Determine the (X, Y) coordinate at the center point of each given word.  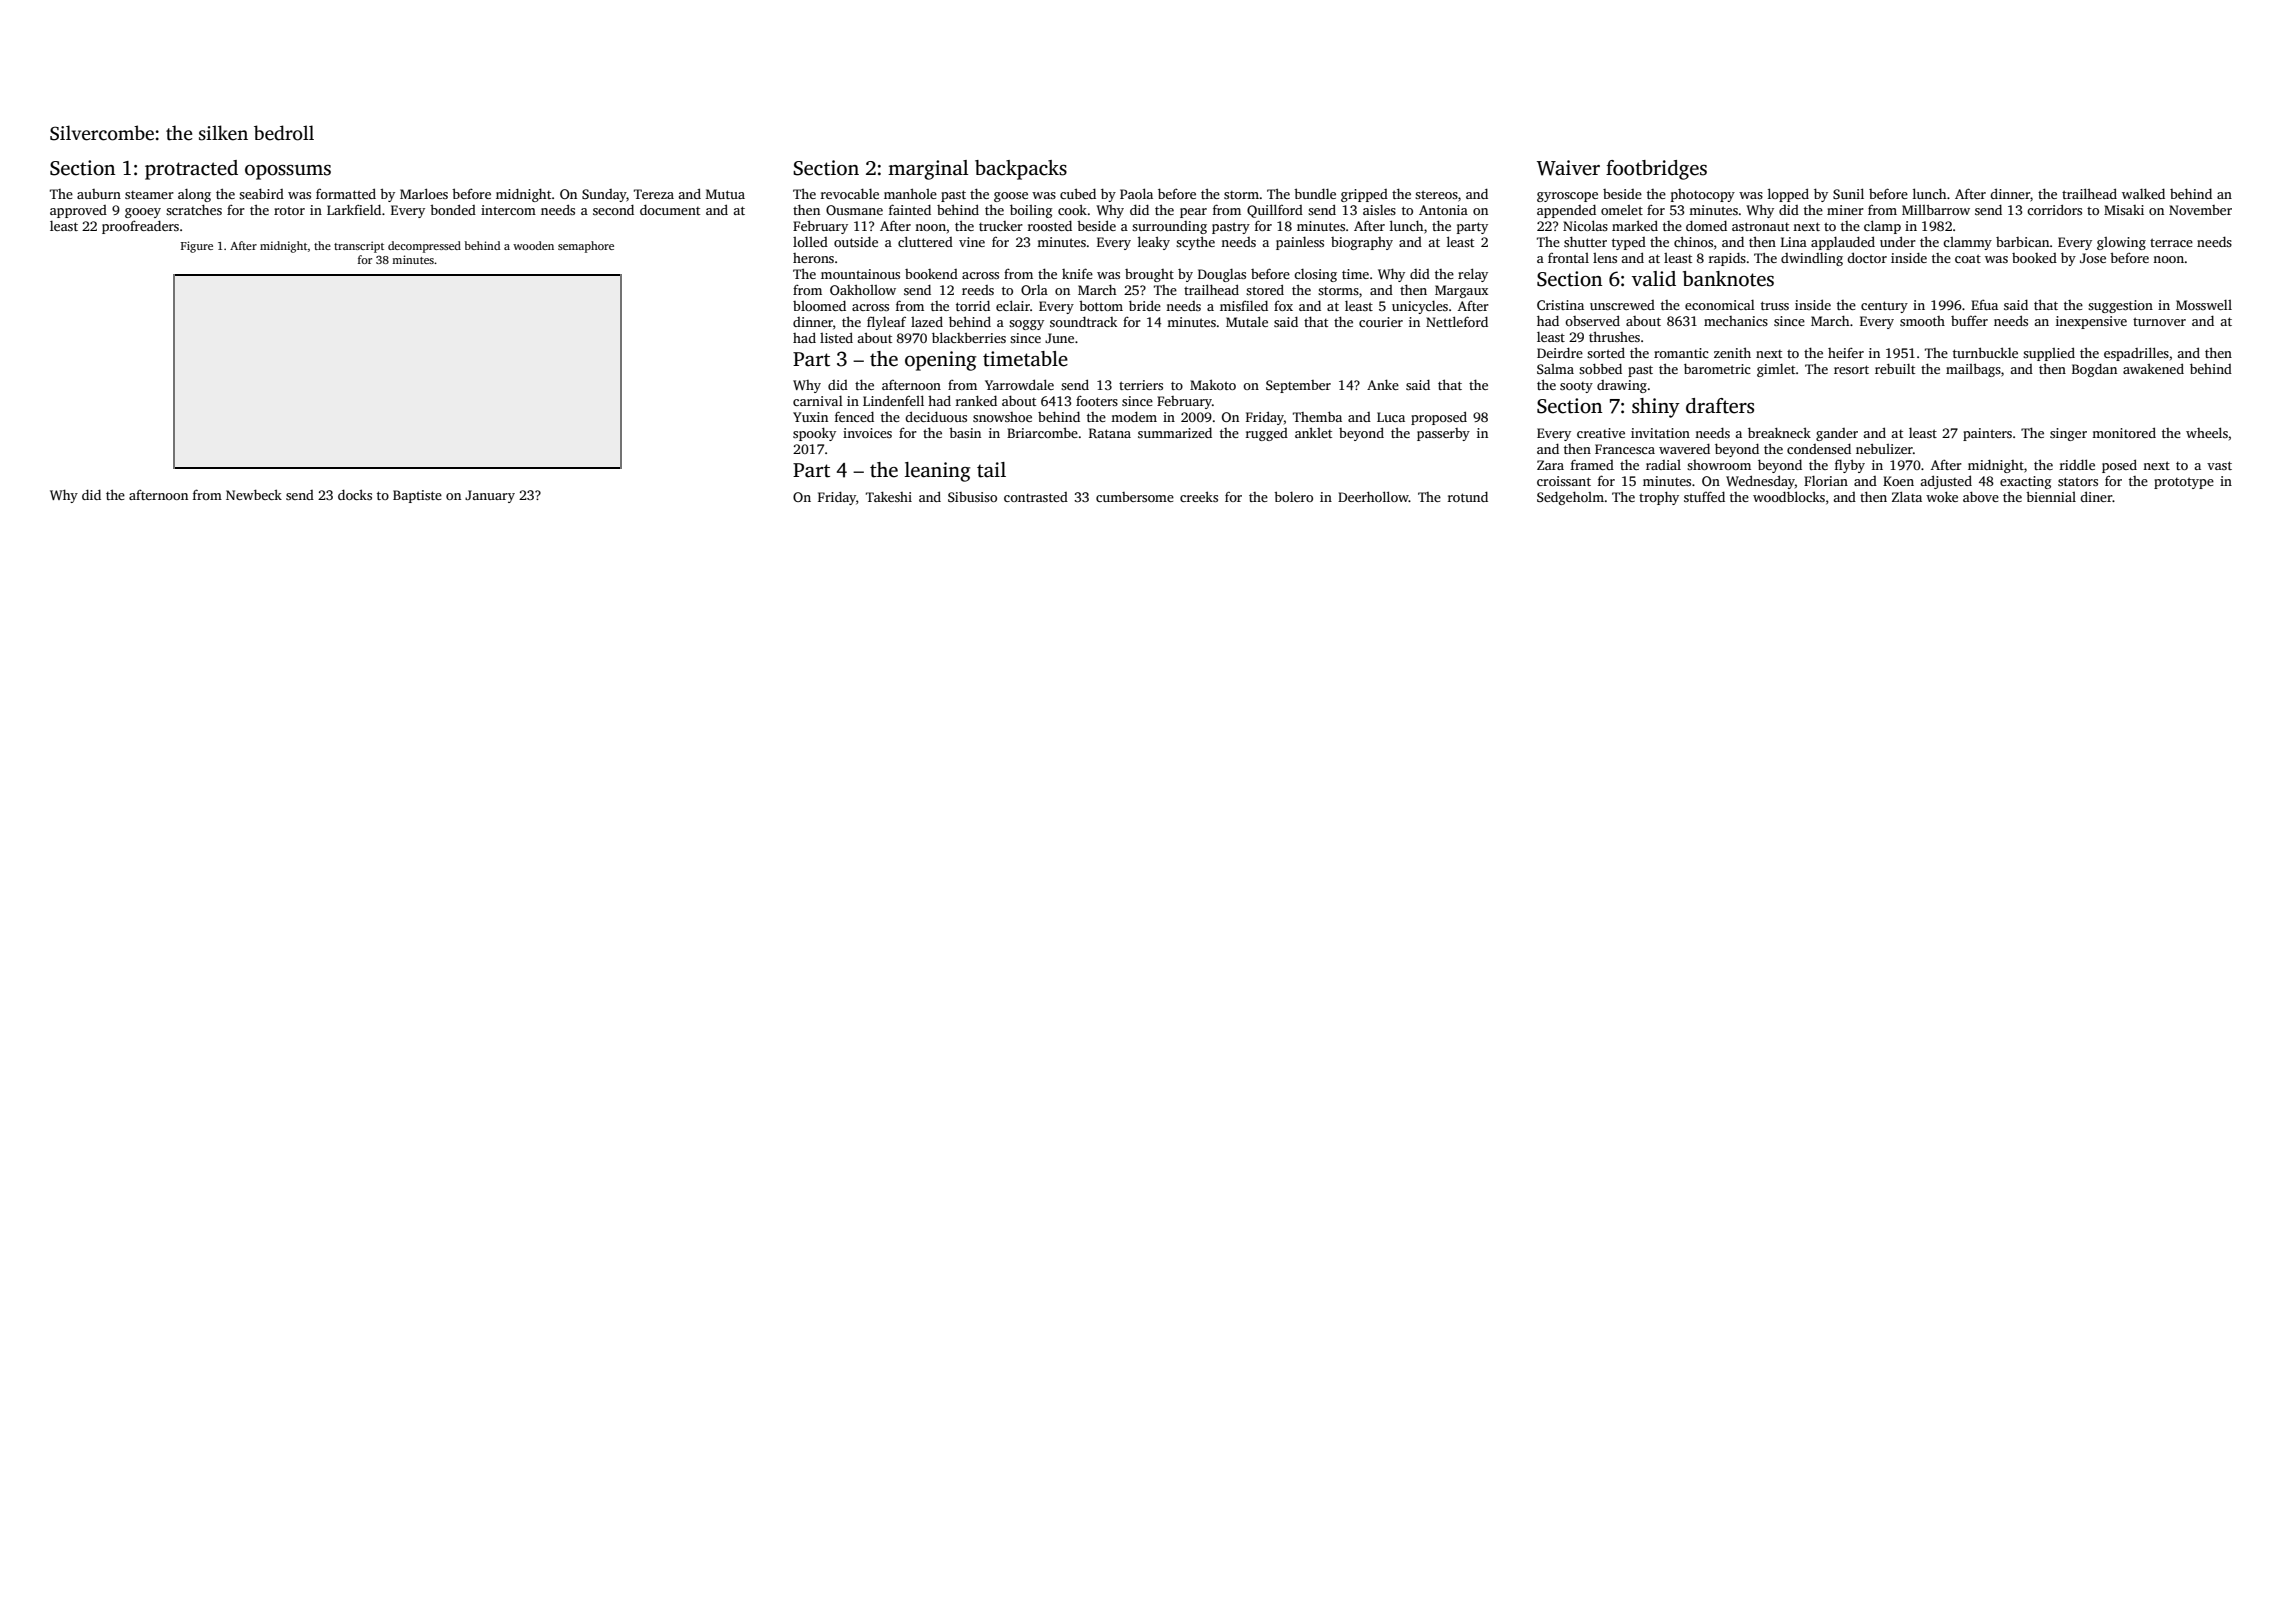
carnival (818, 401)
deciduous (936, 416)
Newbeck (254, 494)
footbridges (1656, 170)
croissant (1564, 481)
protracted (191, 170)
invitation (1660, 433)
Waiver (1568, 168)
